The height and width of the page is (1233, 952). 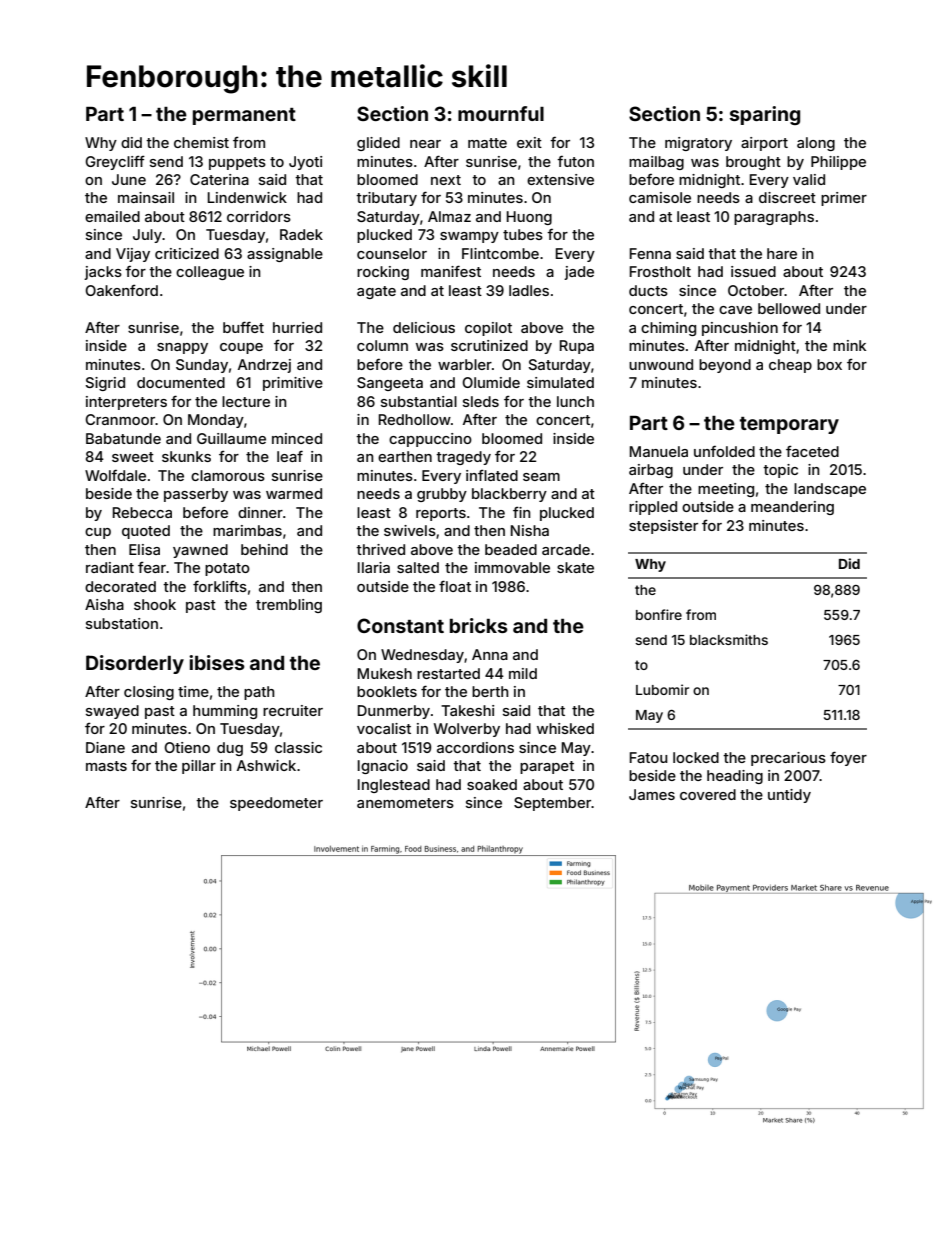 What do you see at coordinates (419, 401) in the page?
I see `substantial` at bounding box center [419, 401].
